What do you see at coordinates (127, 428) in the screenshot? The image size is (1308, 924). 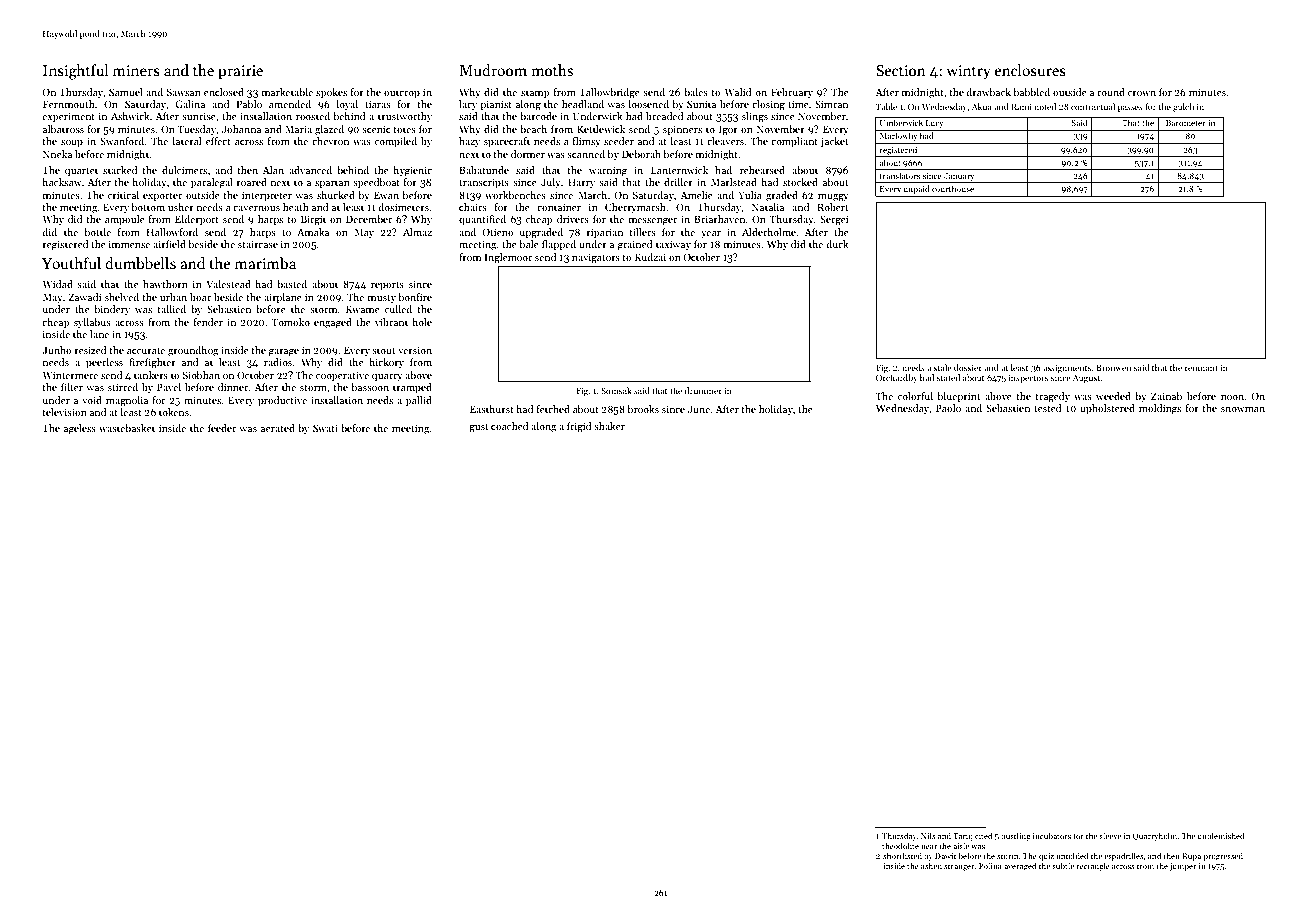 I see `wastebasket` at bounding box center [127, 428].
